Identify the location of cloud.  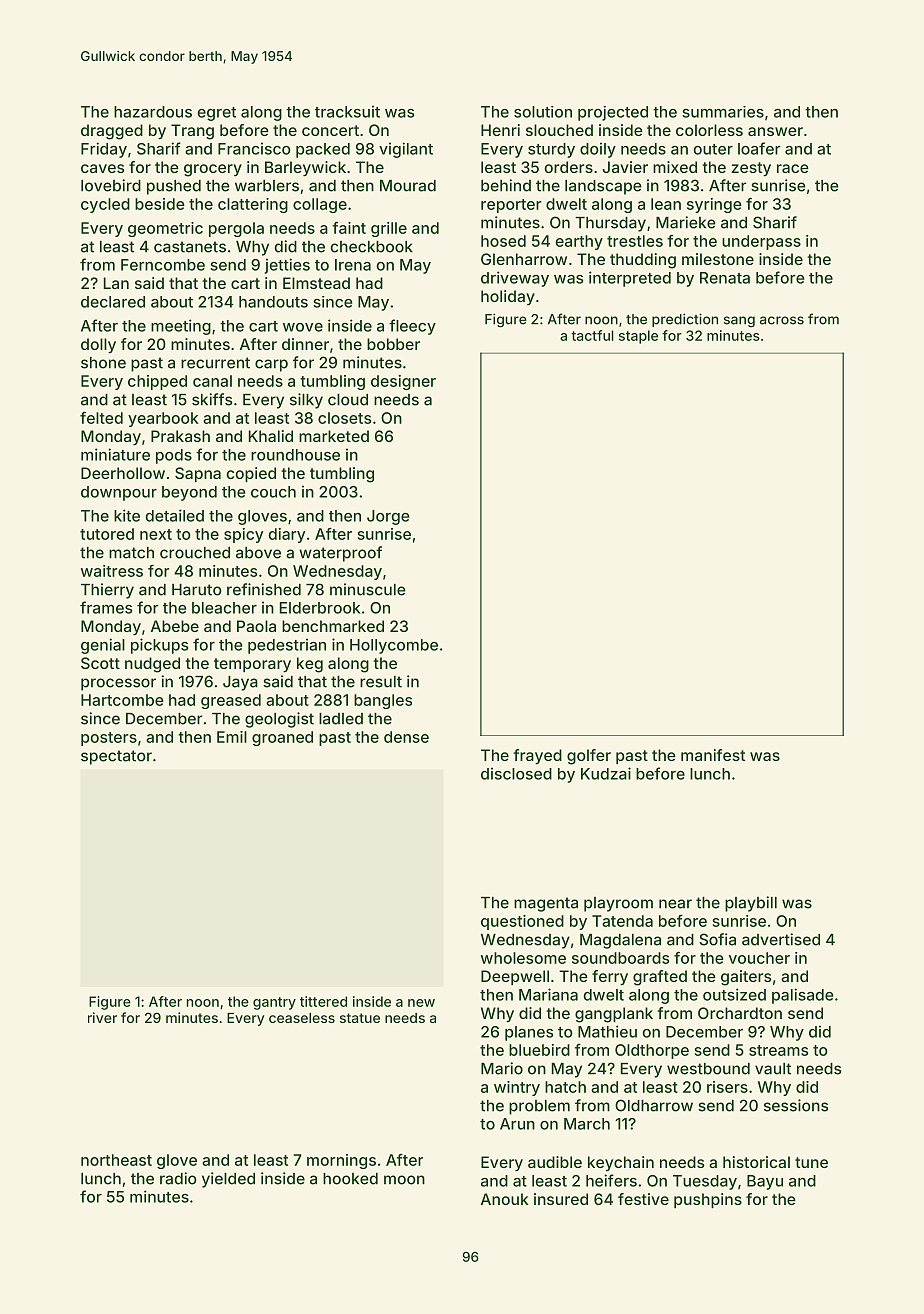
(348, 400).
